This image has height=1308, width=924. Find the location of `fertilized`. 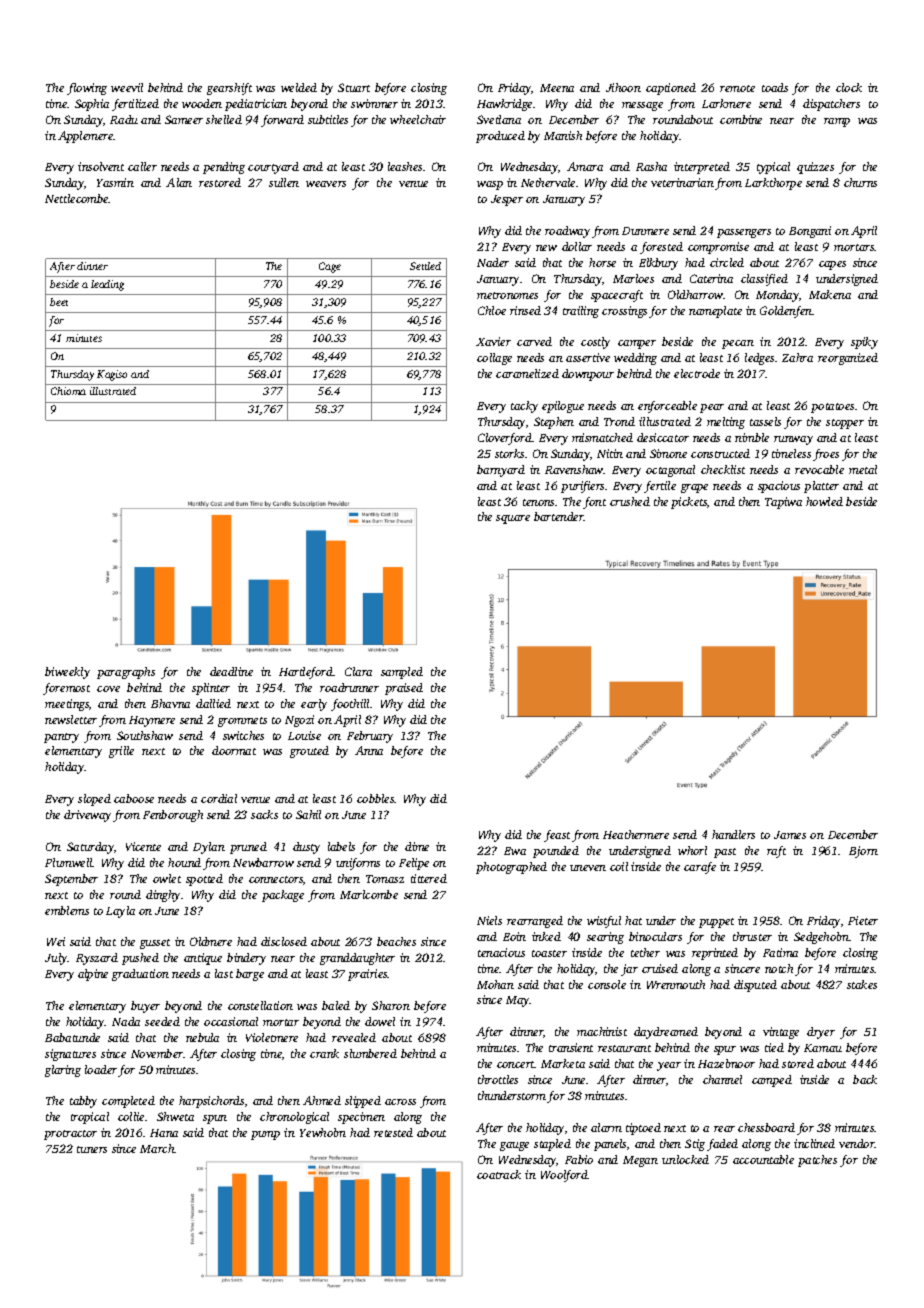

fertilized is located at coordinates (135, 105).
